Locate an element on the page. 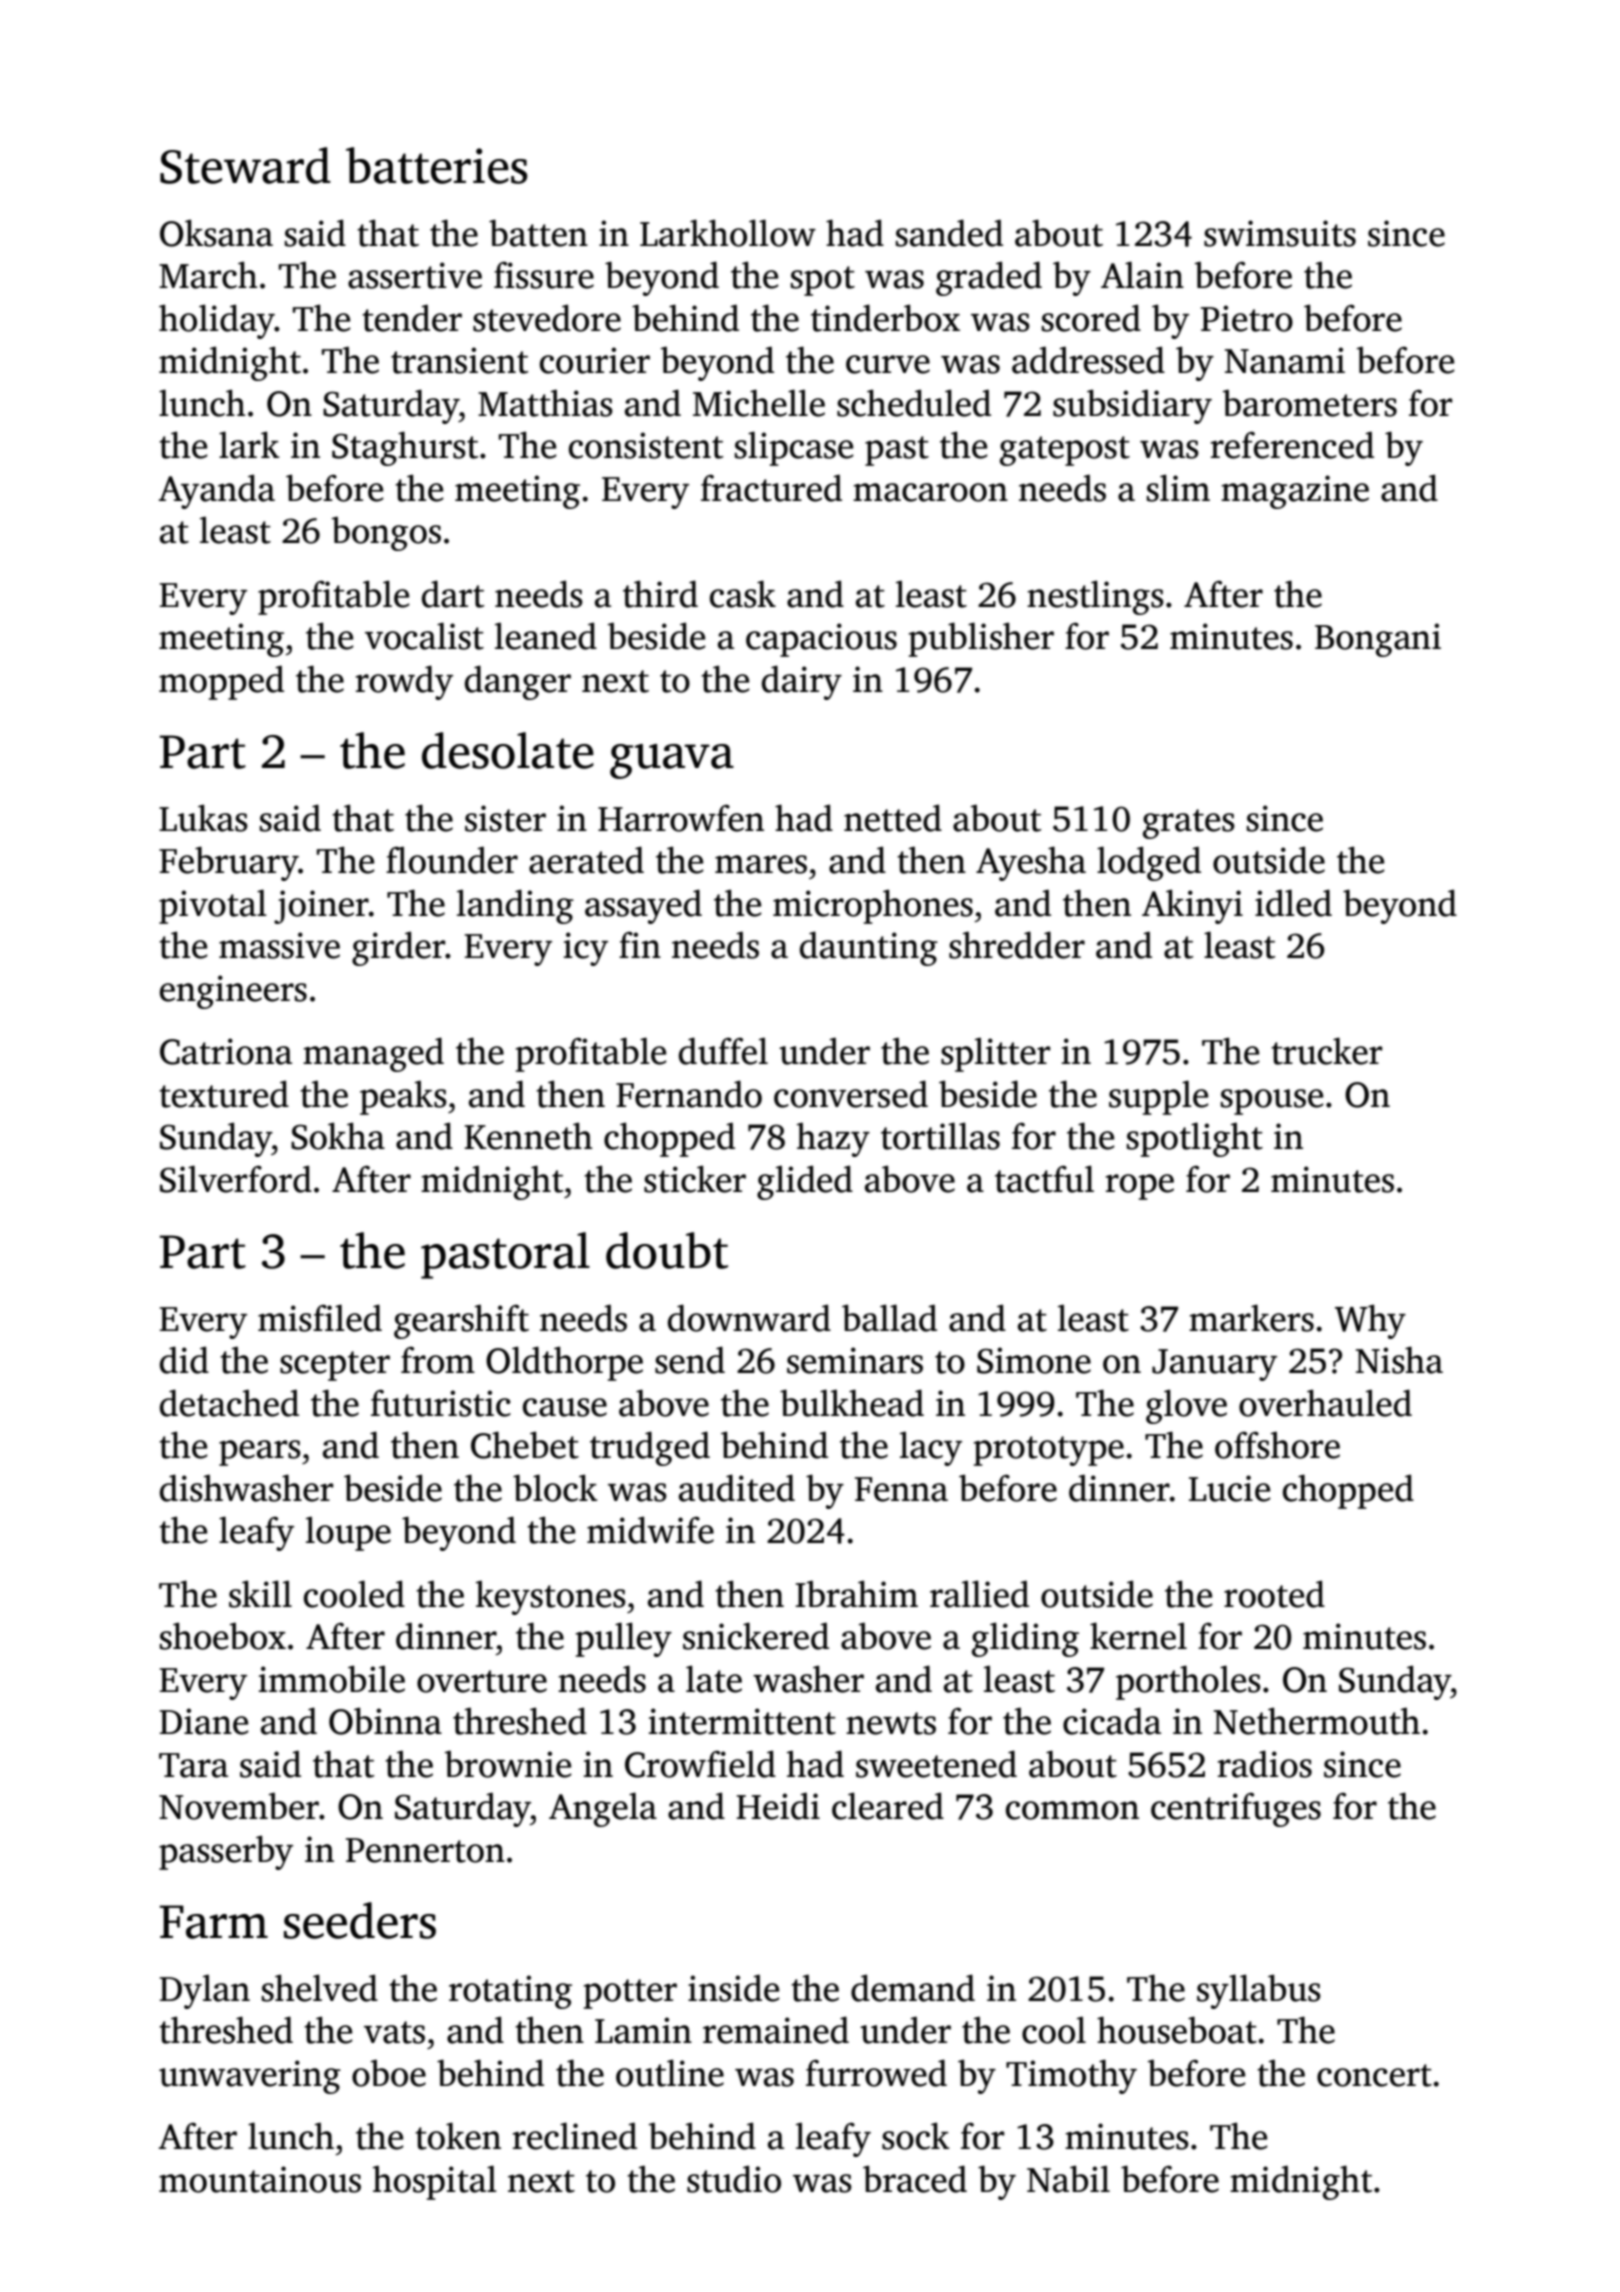  downward is located at coordinates (749, 1318).
